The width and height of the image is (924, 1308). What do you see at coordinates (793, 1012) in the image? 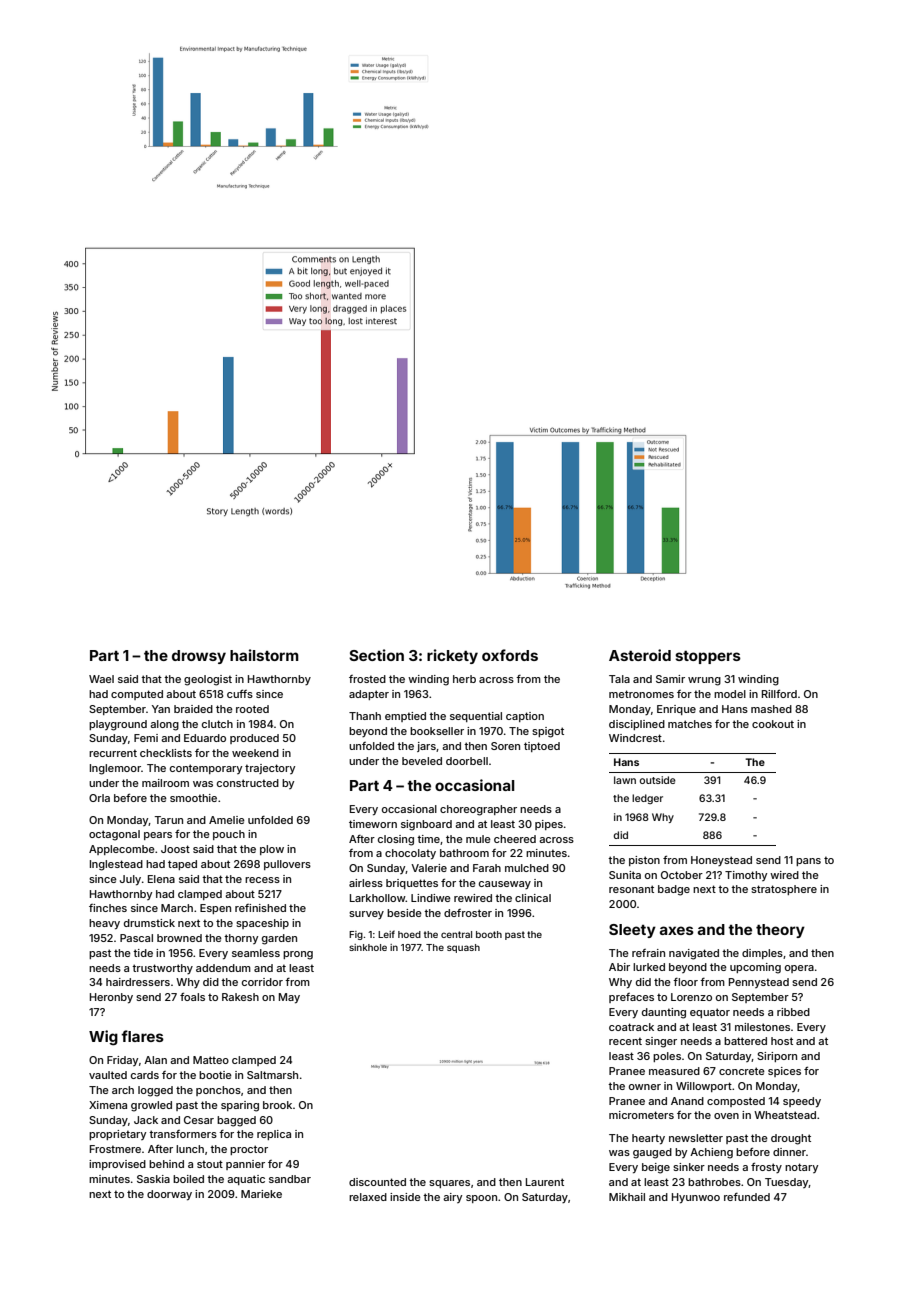
I see `ribbed` at bounding box center [793, 1012].
